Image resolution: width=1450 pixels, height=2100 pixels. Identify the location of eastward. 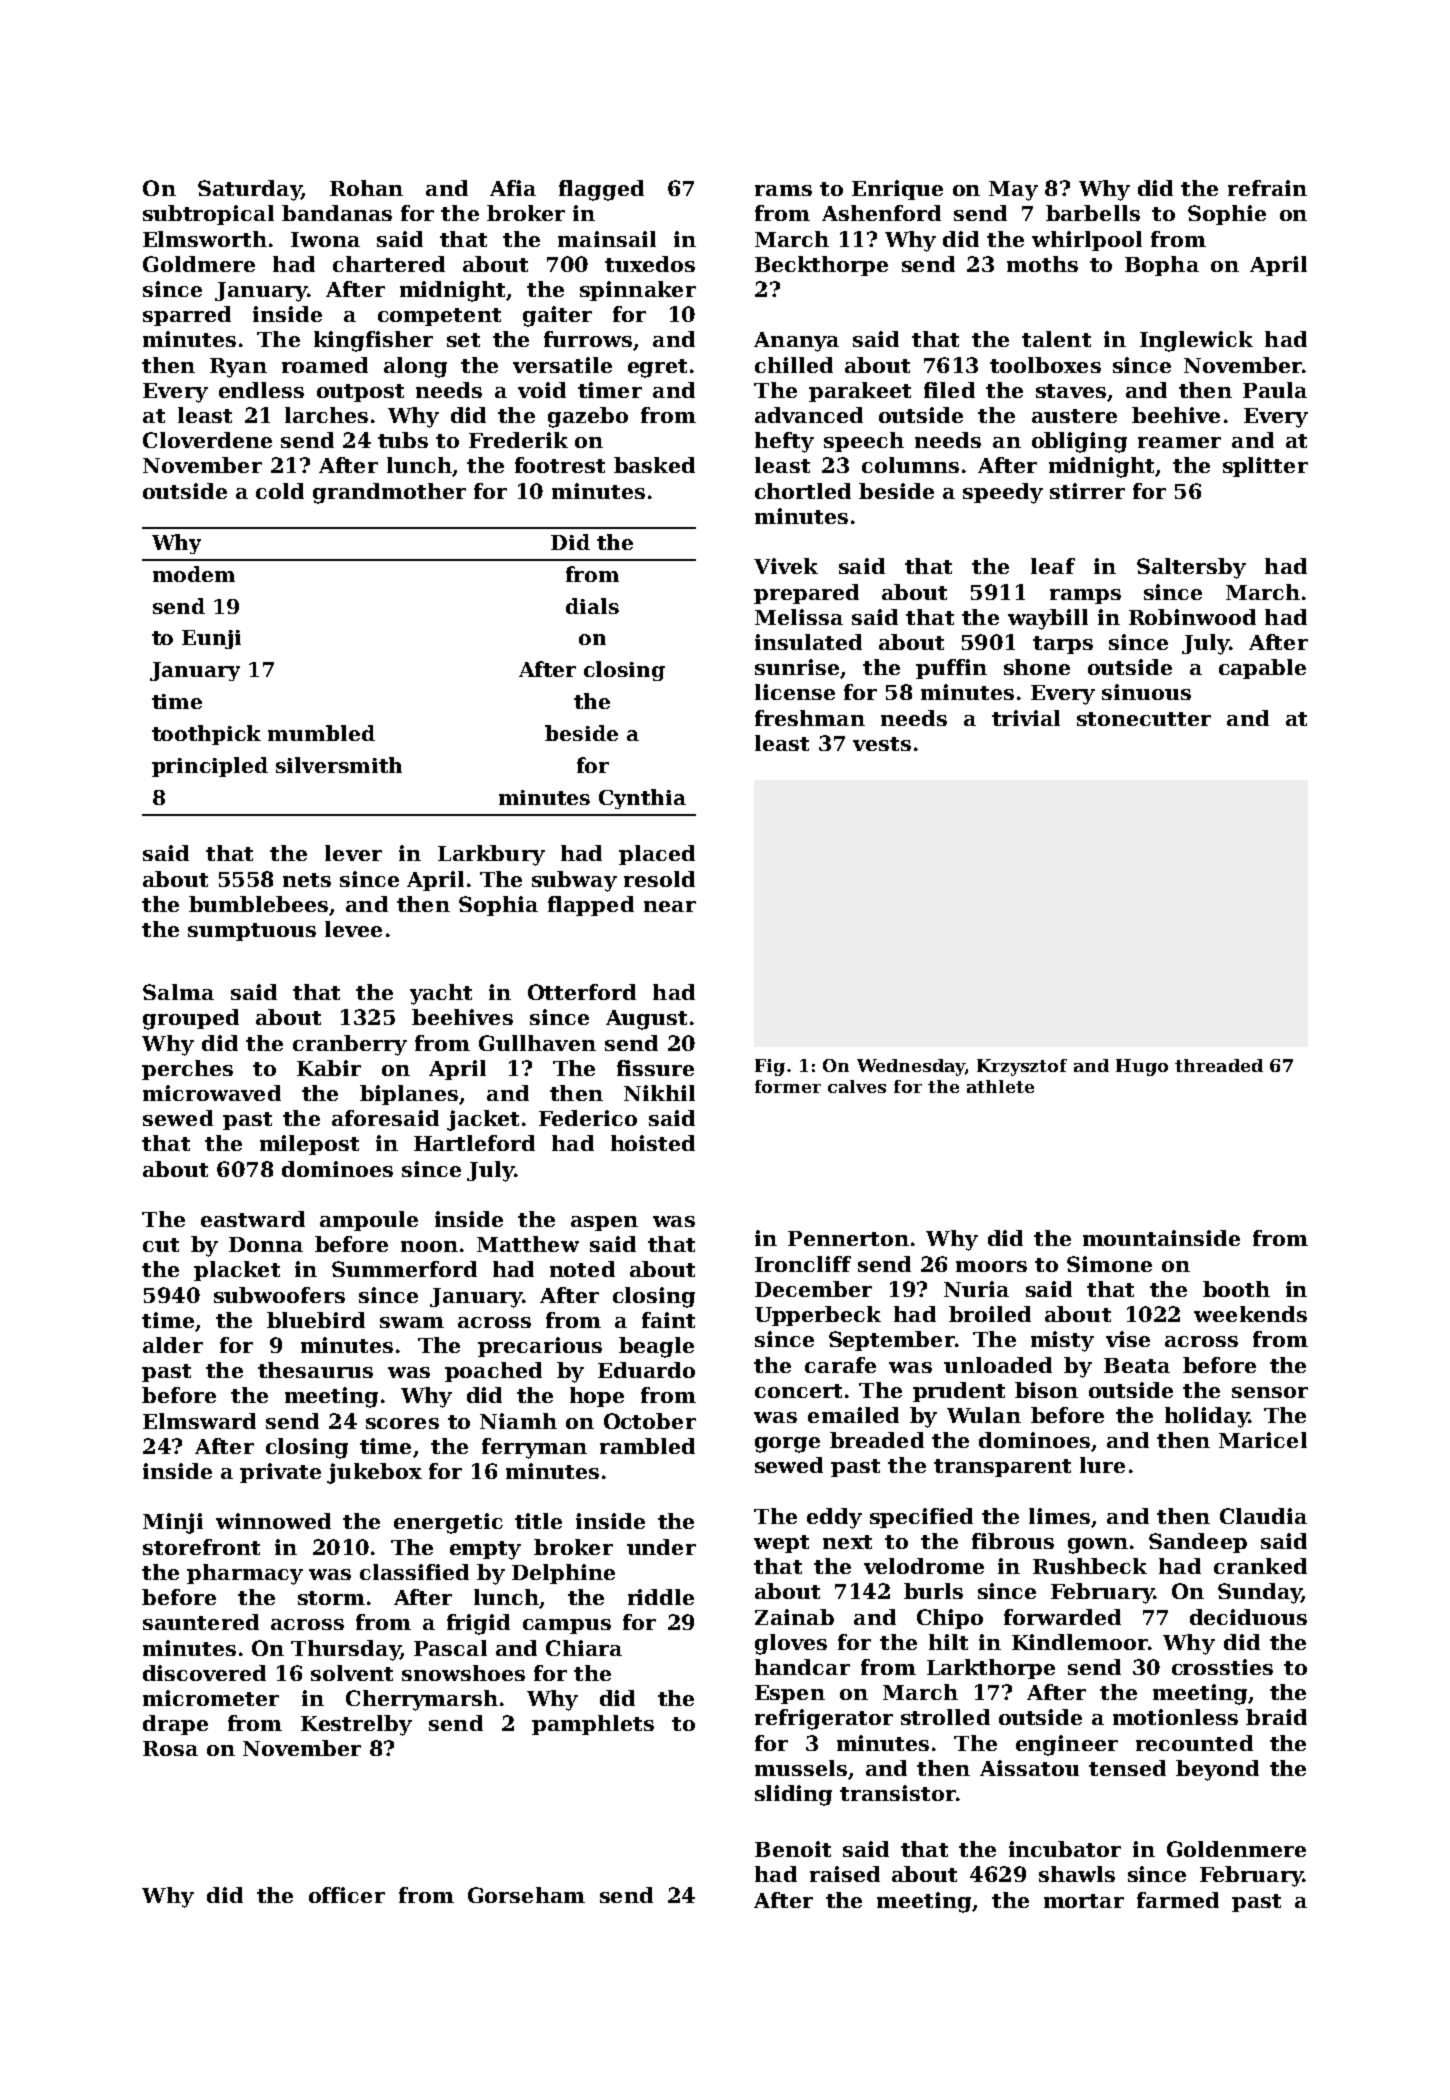
(253, 1219).
